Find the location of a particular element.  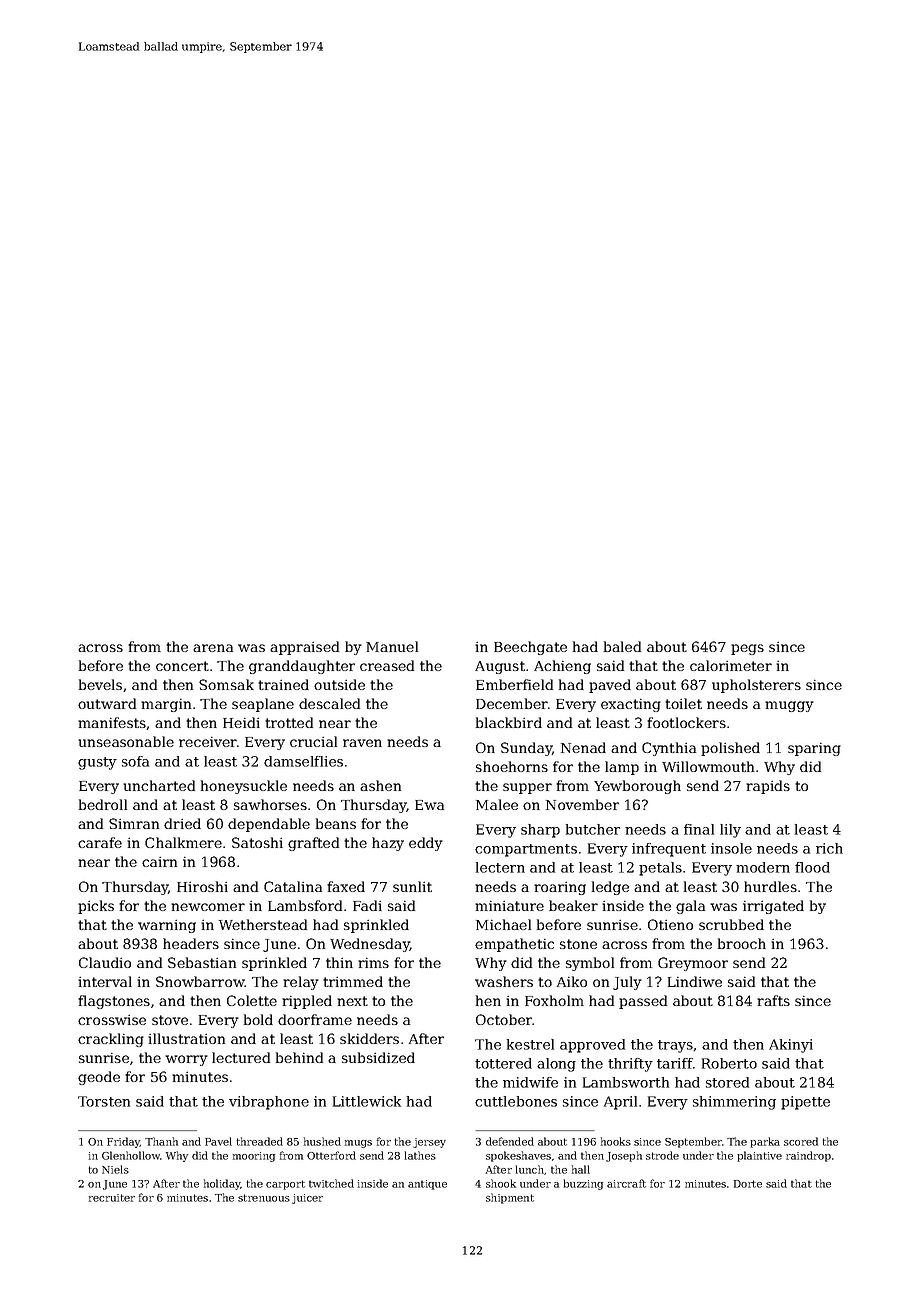

recruiter is located at coordinates (112, 1198).
